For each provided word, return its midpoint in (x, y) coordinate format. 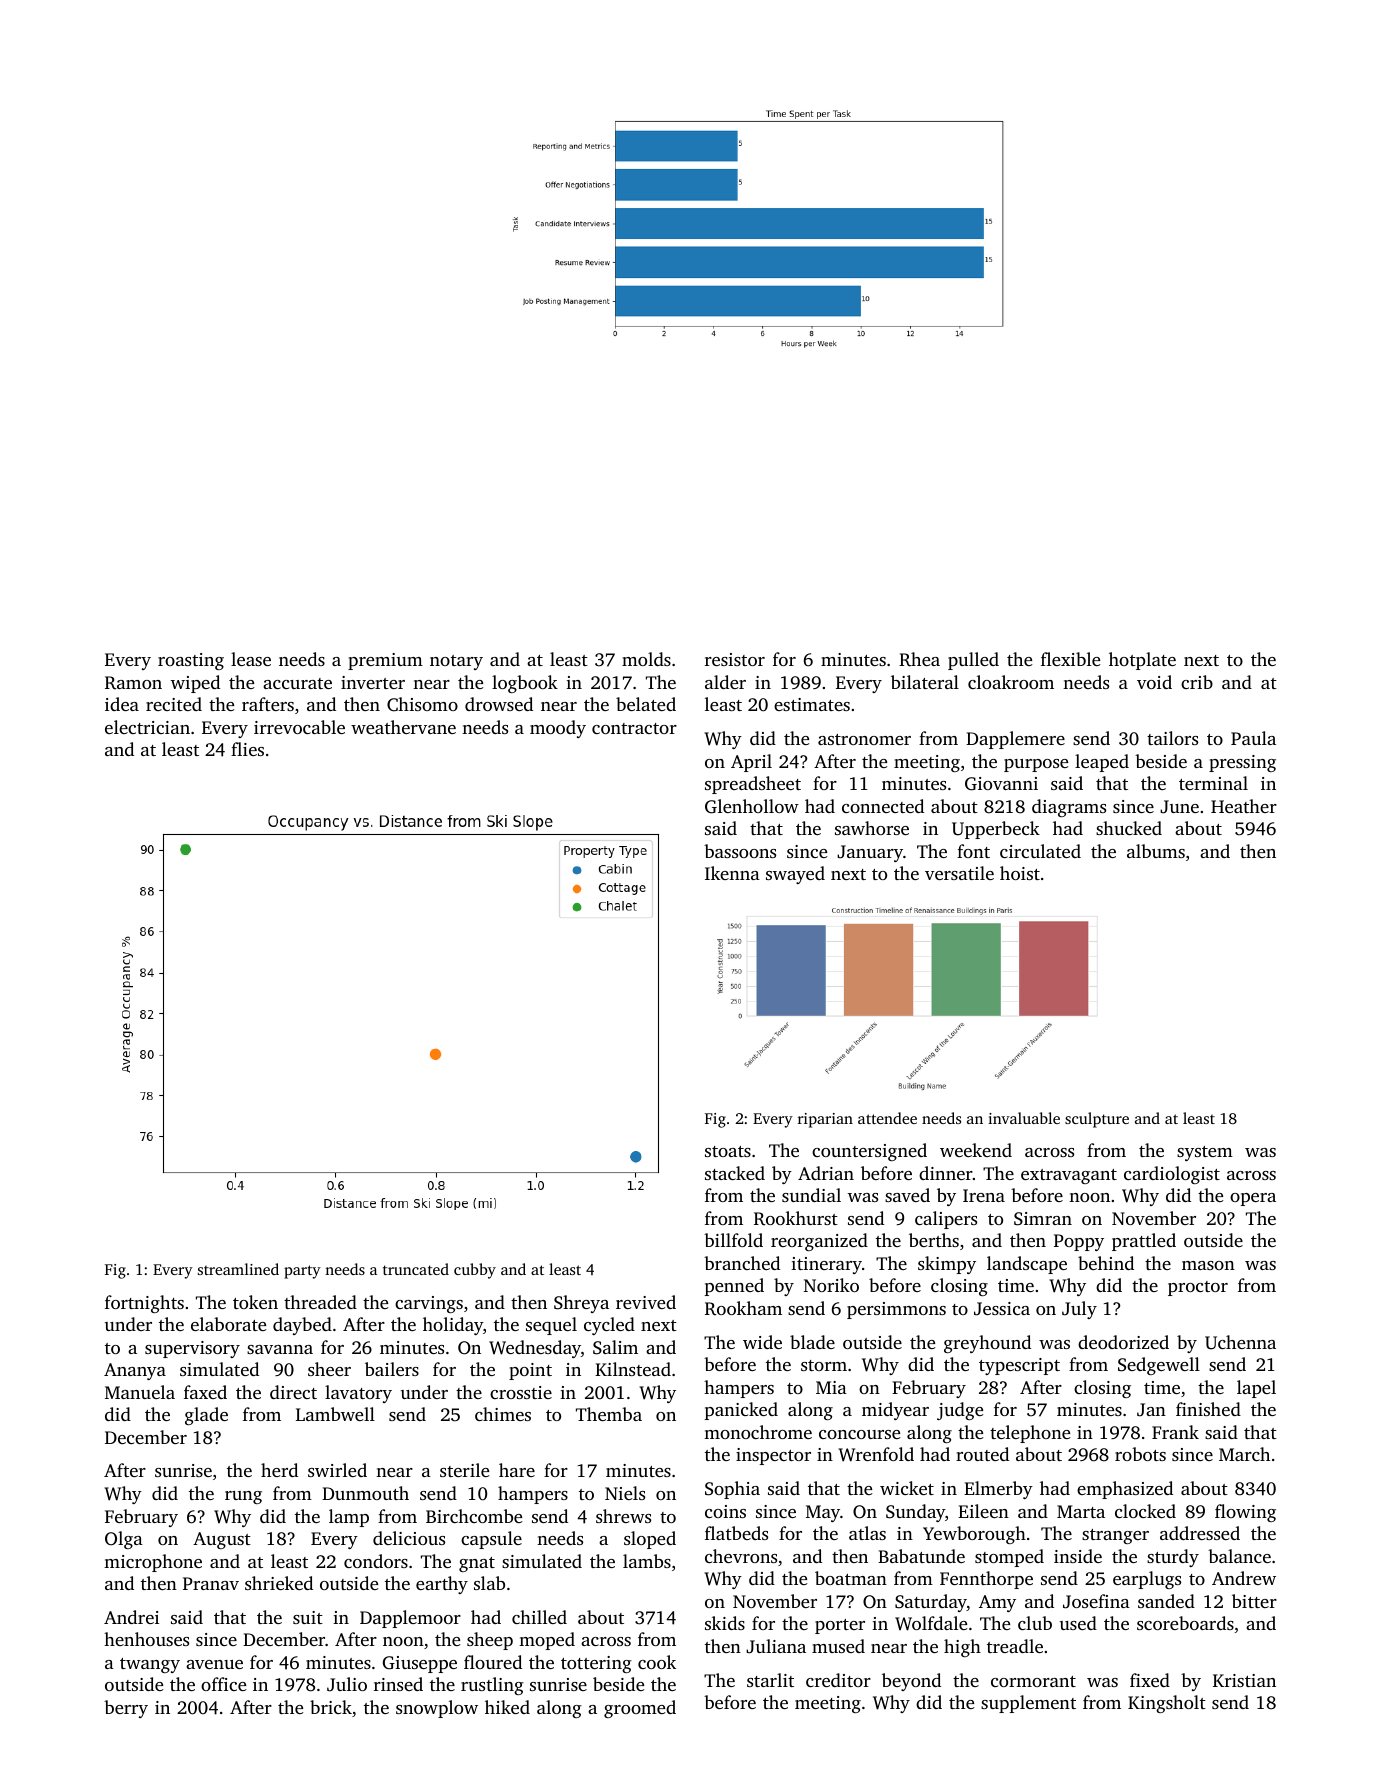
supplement (1028, 1704)
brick (331, 1707)
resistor (735, 659)
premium (385, 661)
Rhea (919, 659)
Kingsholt (1167, 1704)
